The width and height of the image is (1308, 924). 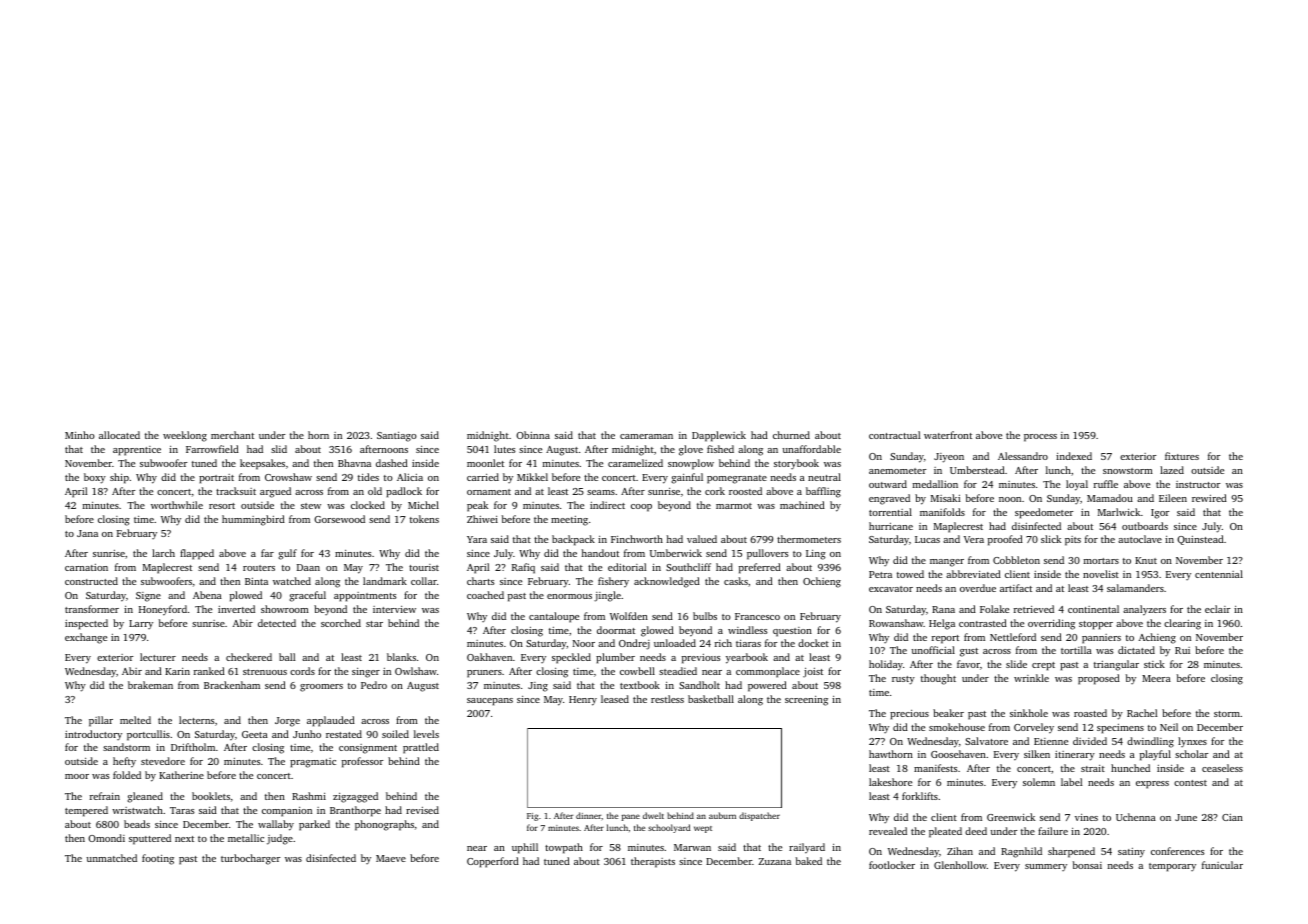 What do you see at coordinates (80, 435) in the image?
I see `Minho` at bounding box center [80, 435].
